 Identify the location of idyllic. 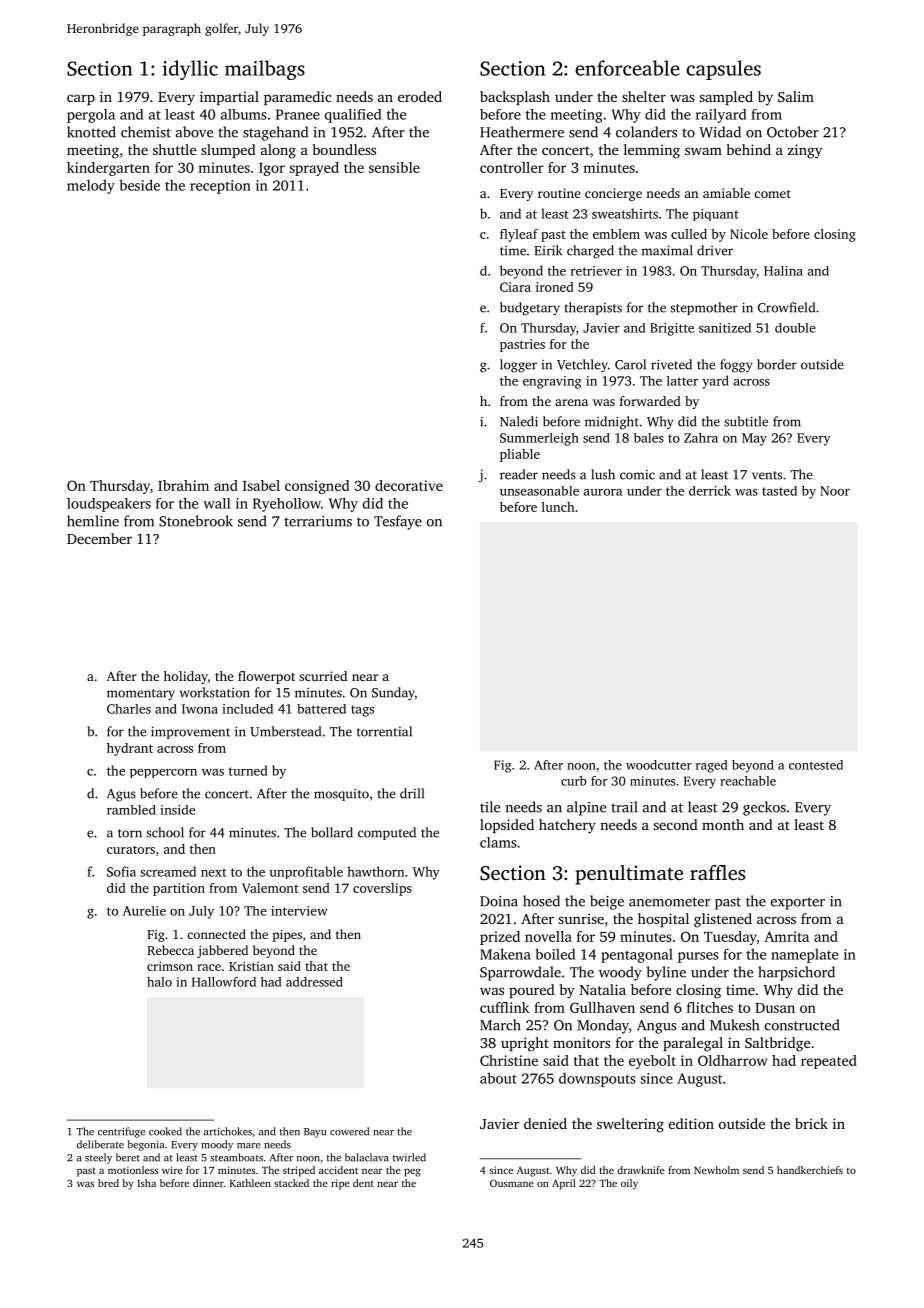
(190, 70).
